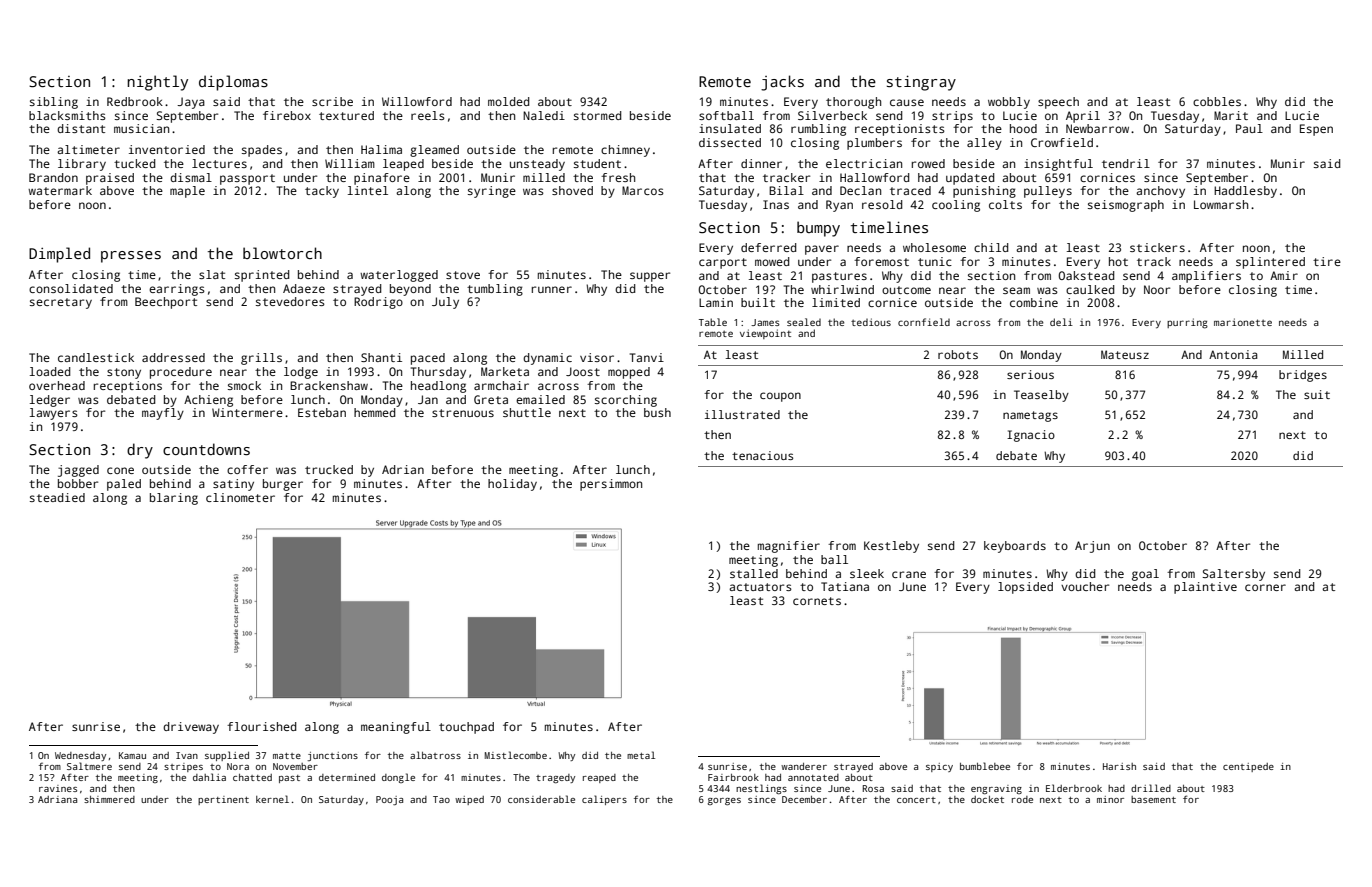 Image resolution: width=1372 pixels, height=887 pixels. I want to click on cornets, so click(817, 601).
